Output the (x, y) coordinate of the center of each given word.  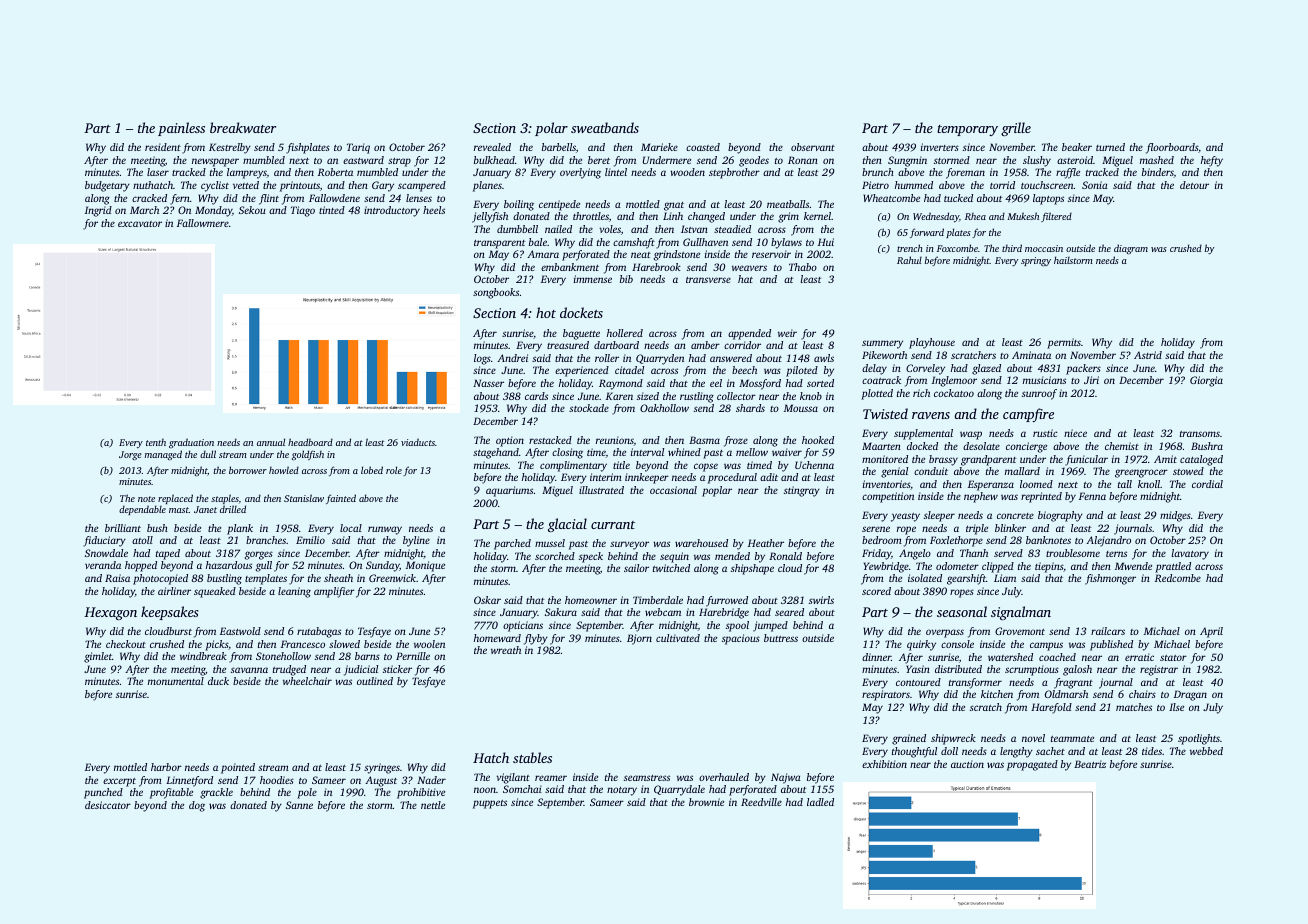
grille (1016, 129)
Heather (766, 543)
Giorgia (1206, 381)
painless (181, 129)
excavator (140, 224)
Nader (431, 780)
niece (1075, 433)
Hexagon (110, 613)
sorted (820, 383)
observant (813, 147)
